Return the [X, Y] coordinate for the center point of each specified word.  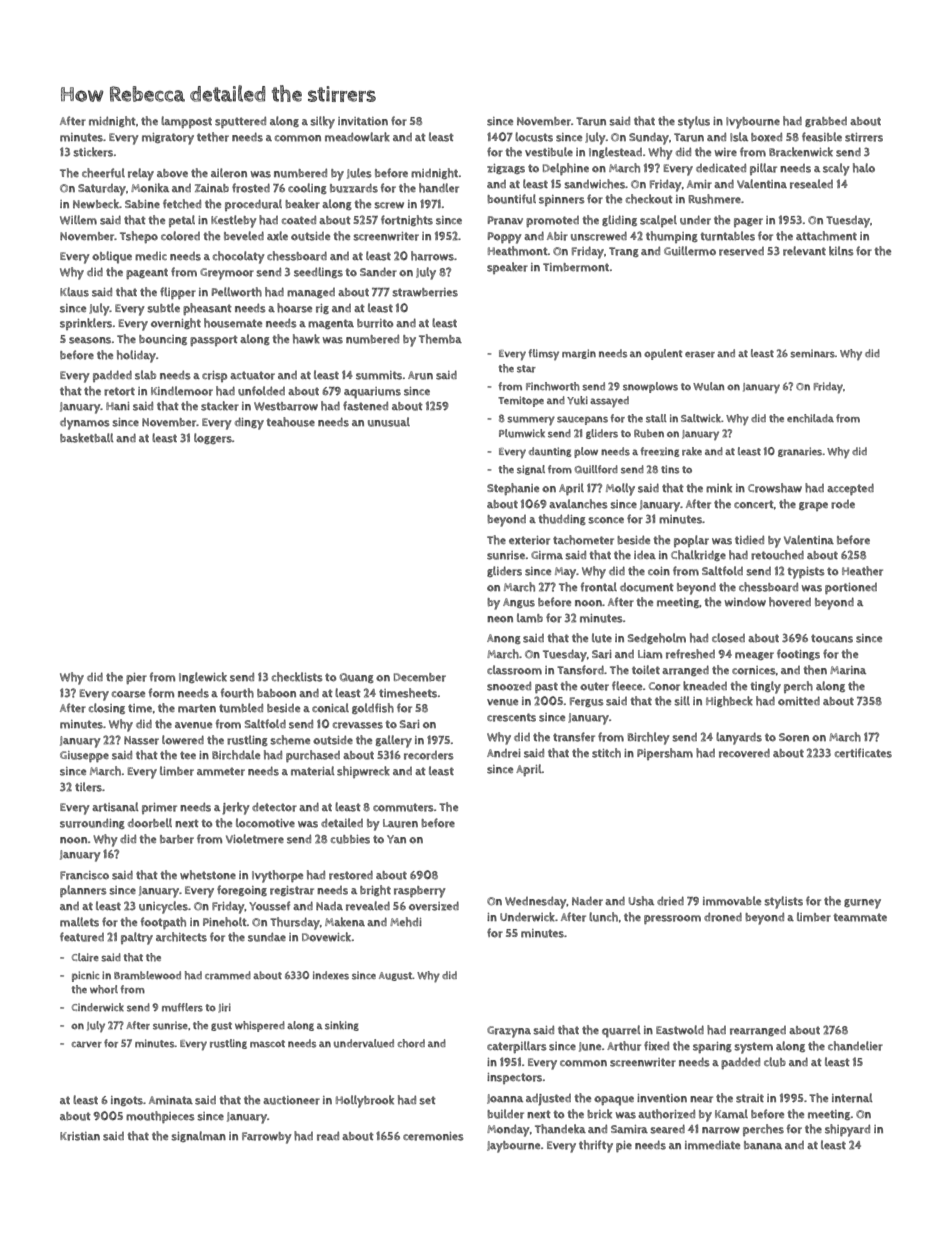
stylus [694, 122]
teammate [860, 917]
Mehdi [406, 922]
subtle [163, 308]
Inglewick [203, 677]
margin [579, 354]
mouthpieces [160, 1117]
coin [659, 571]
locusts [534, 137]
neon [500, 619]
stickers [93, 152]
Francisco [84, 875]
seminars [812, 353]
